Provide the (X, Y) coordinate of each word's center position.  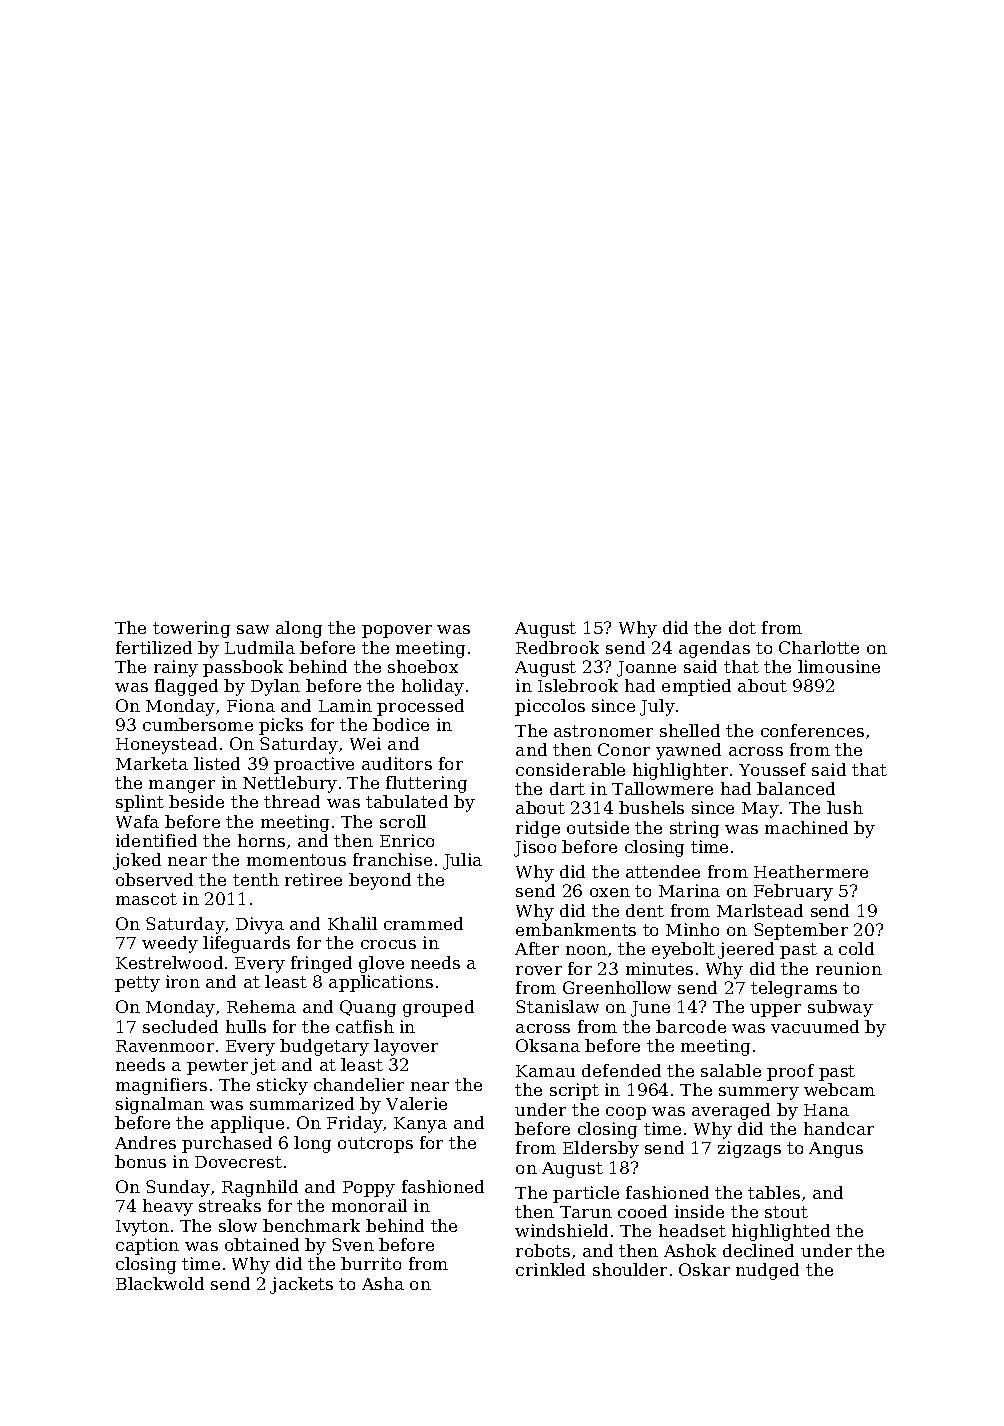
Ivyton (142, 1228)
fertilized (154, 647)
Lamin (345, 705)
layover (406, 1047)
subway (840, 1008)
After (537, 948)
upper (775, 1010)
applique (247, 1124)
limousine (839, 666)
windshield (561, 1230)
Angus (836, 1150)
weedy (170, 944)
